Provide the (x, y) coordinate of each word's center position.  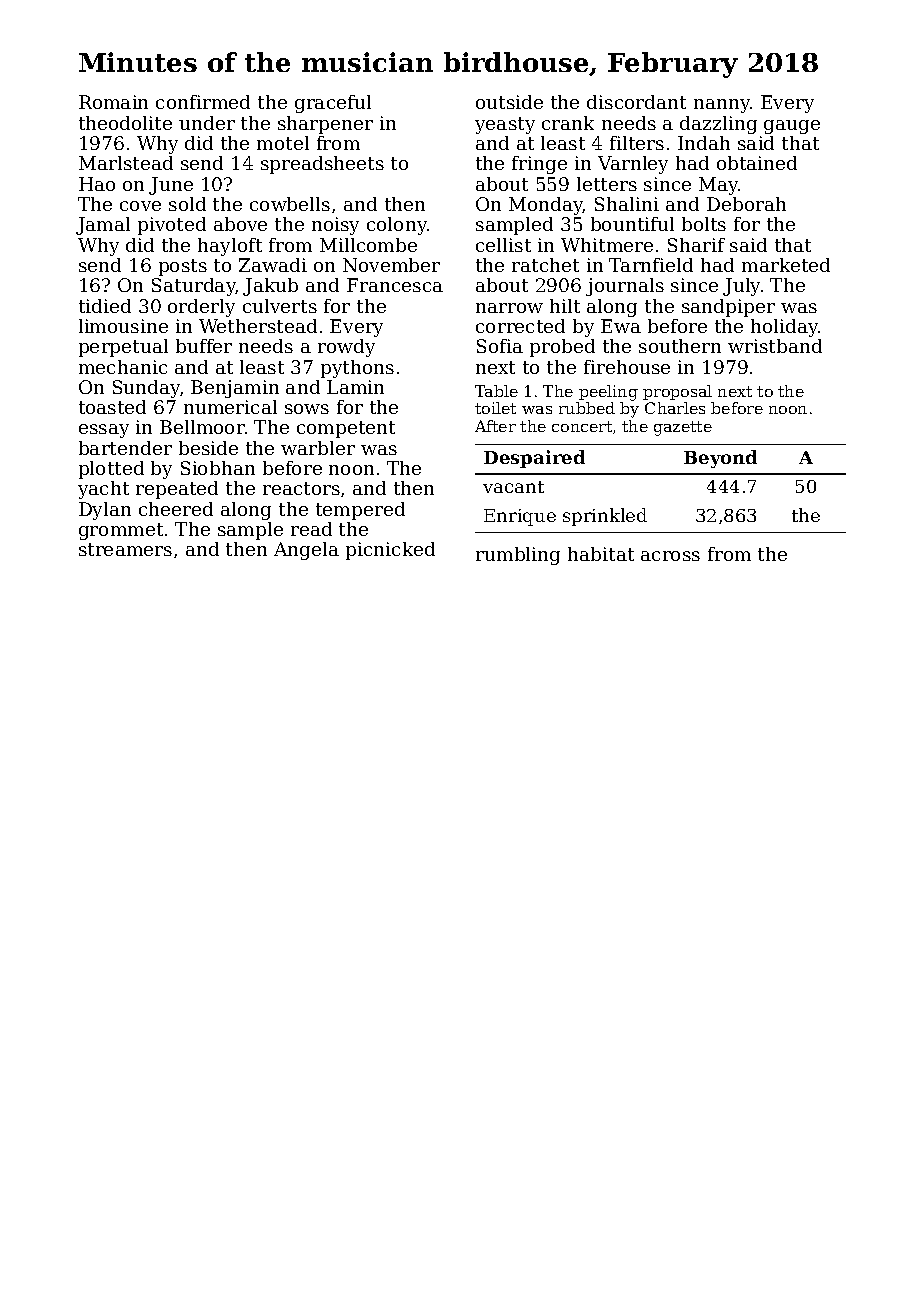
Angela (306, 551)
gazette (683, 428)
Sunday (147, 389)
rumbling (518, 556)
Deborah (746, 204)
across (670, 556)
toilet (495, 408)
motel (283, 143)
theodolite (125, 123)
